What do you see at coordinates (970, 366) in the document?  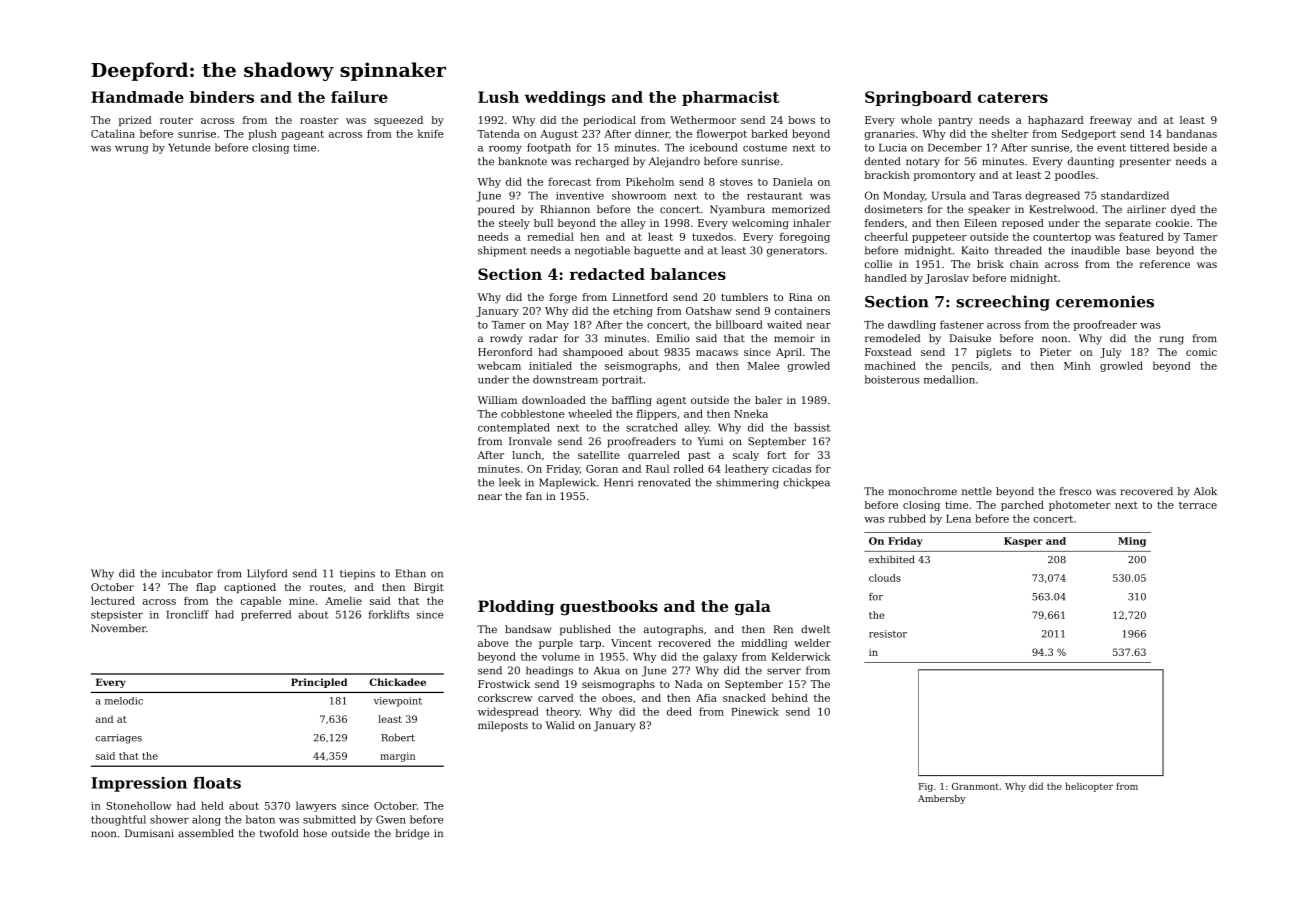 I see `pencils` at bounding box center [970, 366].
